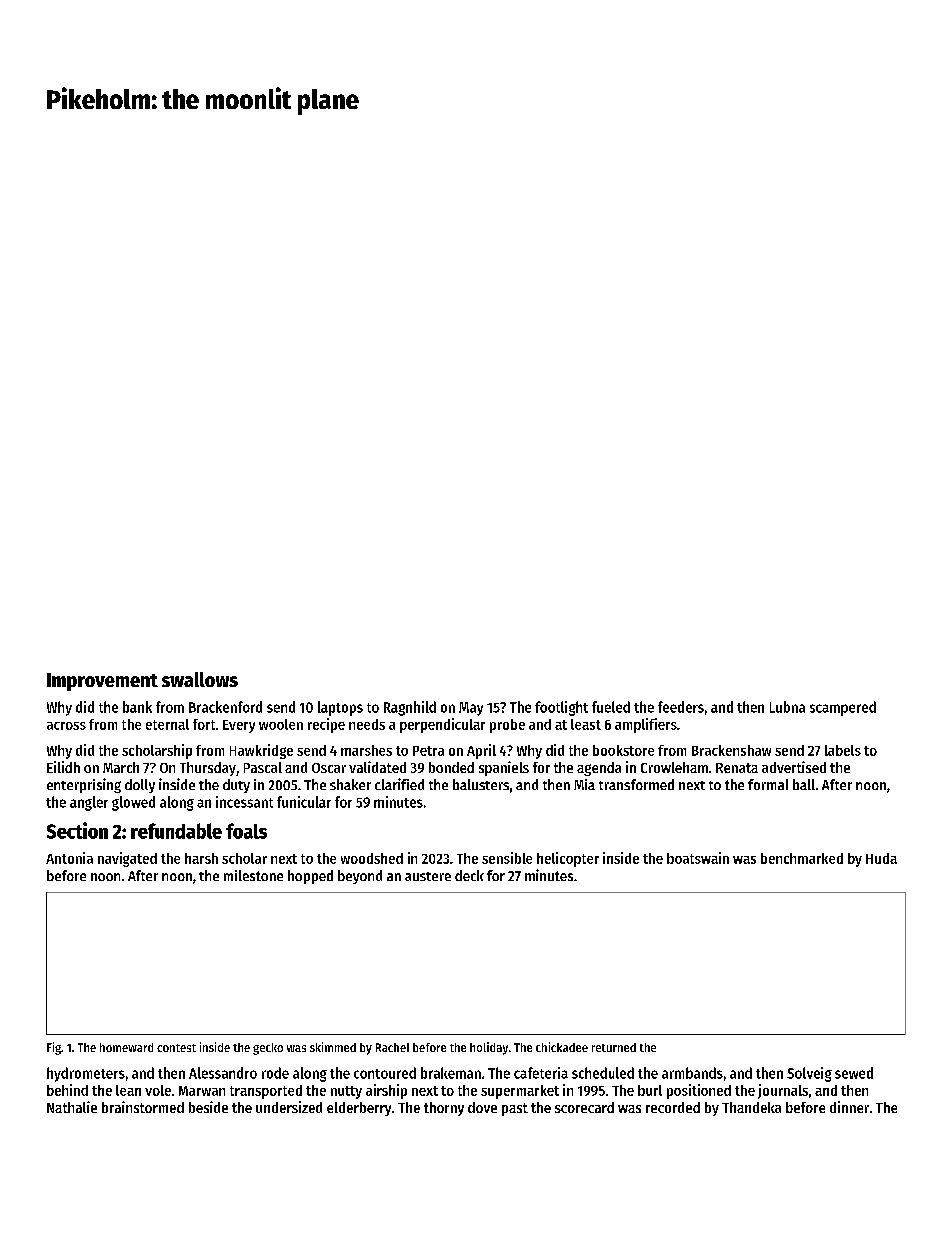 Image resolution: width=952 pixels, height=1233 pixels. Describe the element at coordinates (584, 784) in the image. I see `Mia` at that location.
